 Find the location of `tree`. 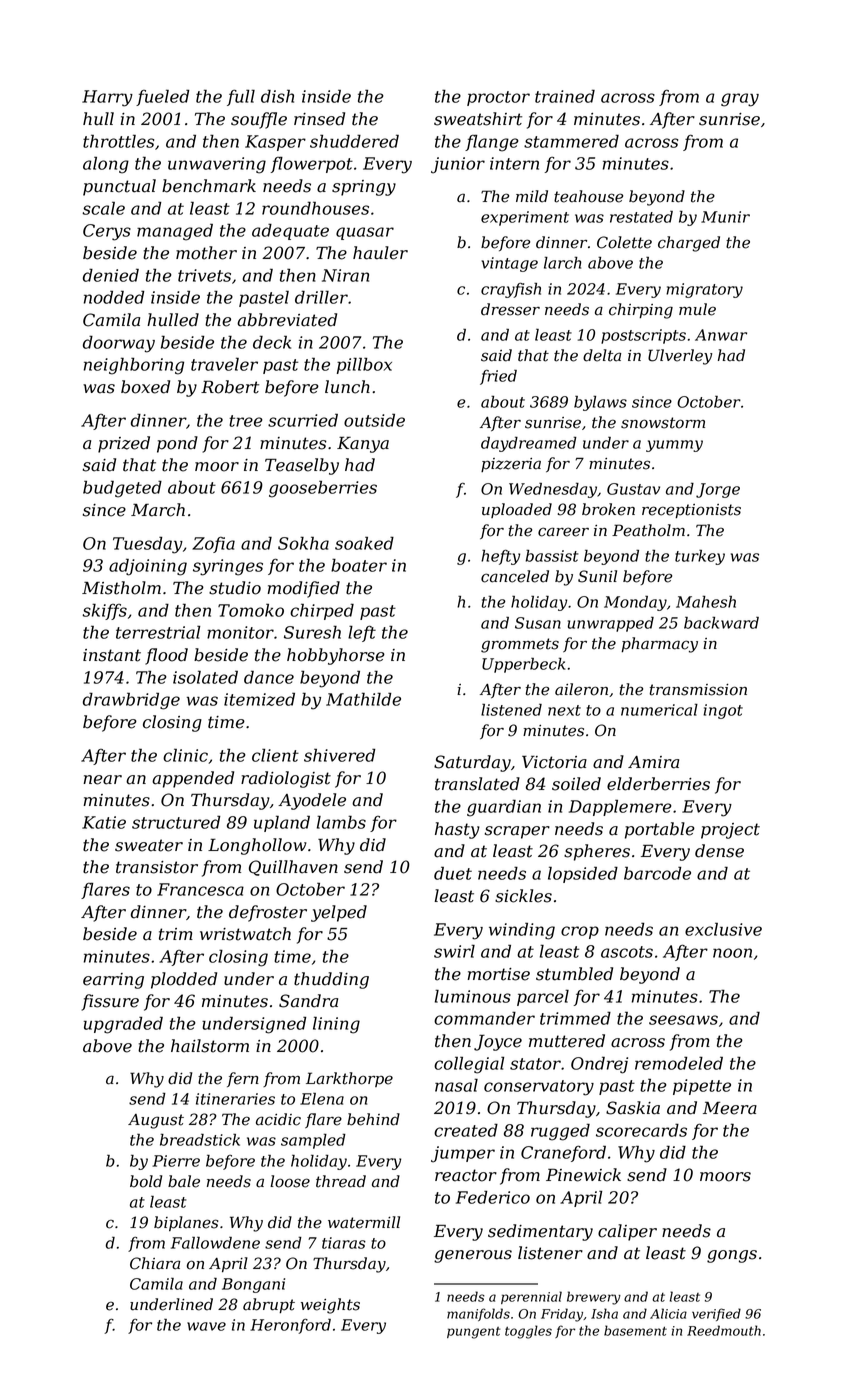

tree is located at coordinates (246, 421).
